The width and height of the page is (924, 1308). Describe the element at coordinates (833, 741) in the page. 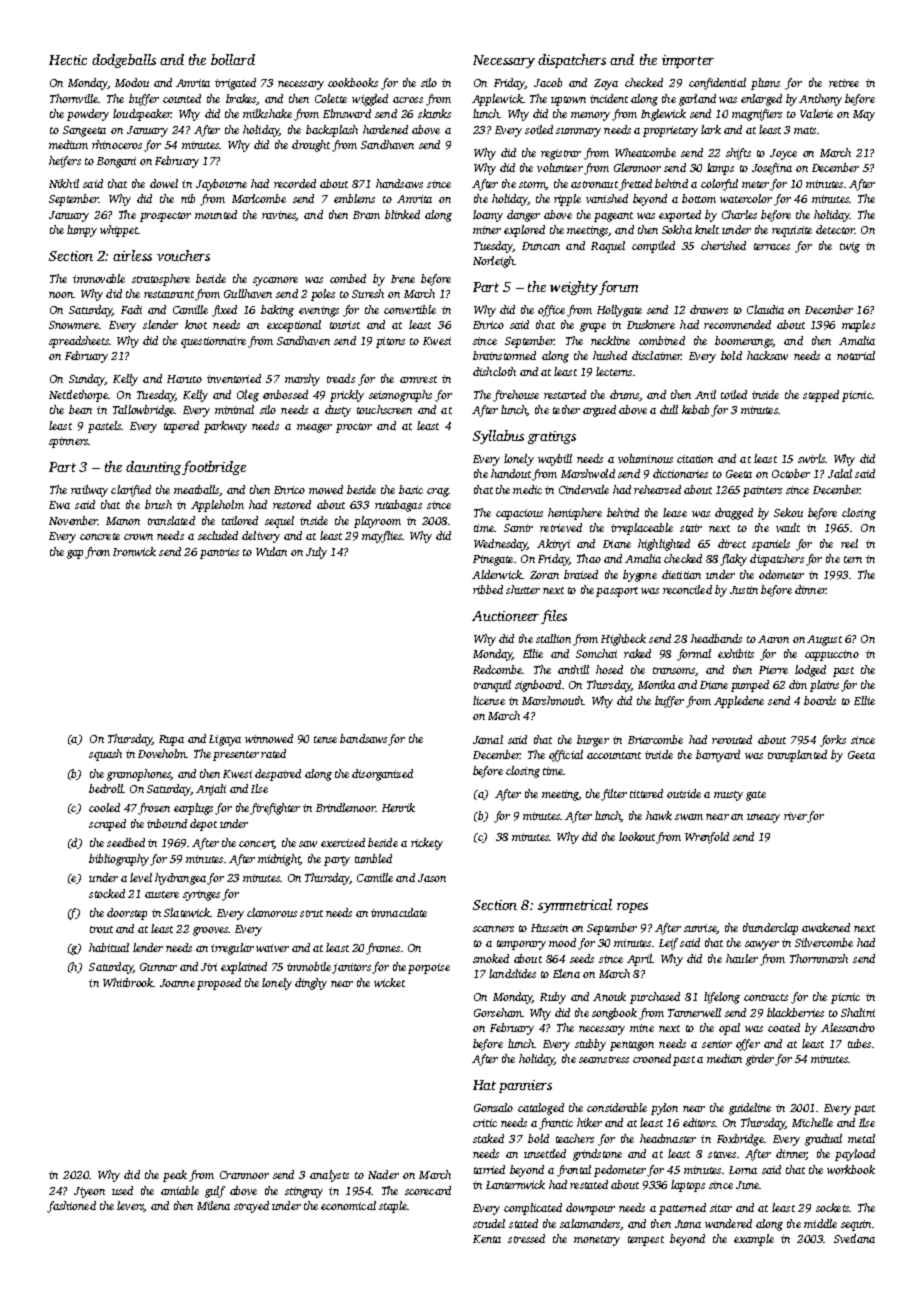

I see `forks` at that location.
